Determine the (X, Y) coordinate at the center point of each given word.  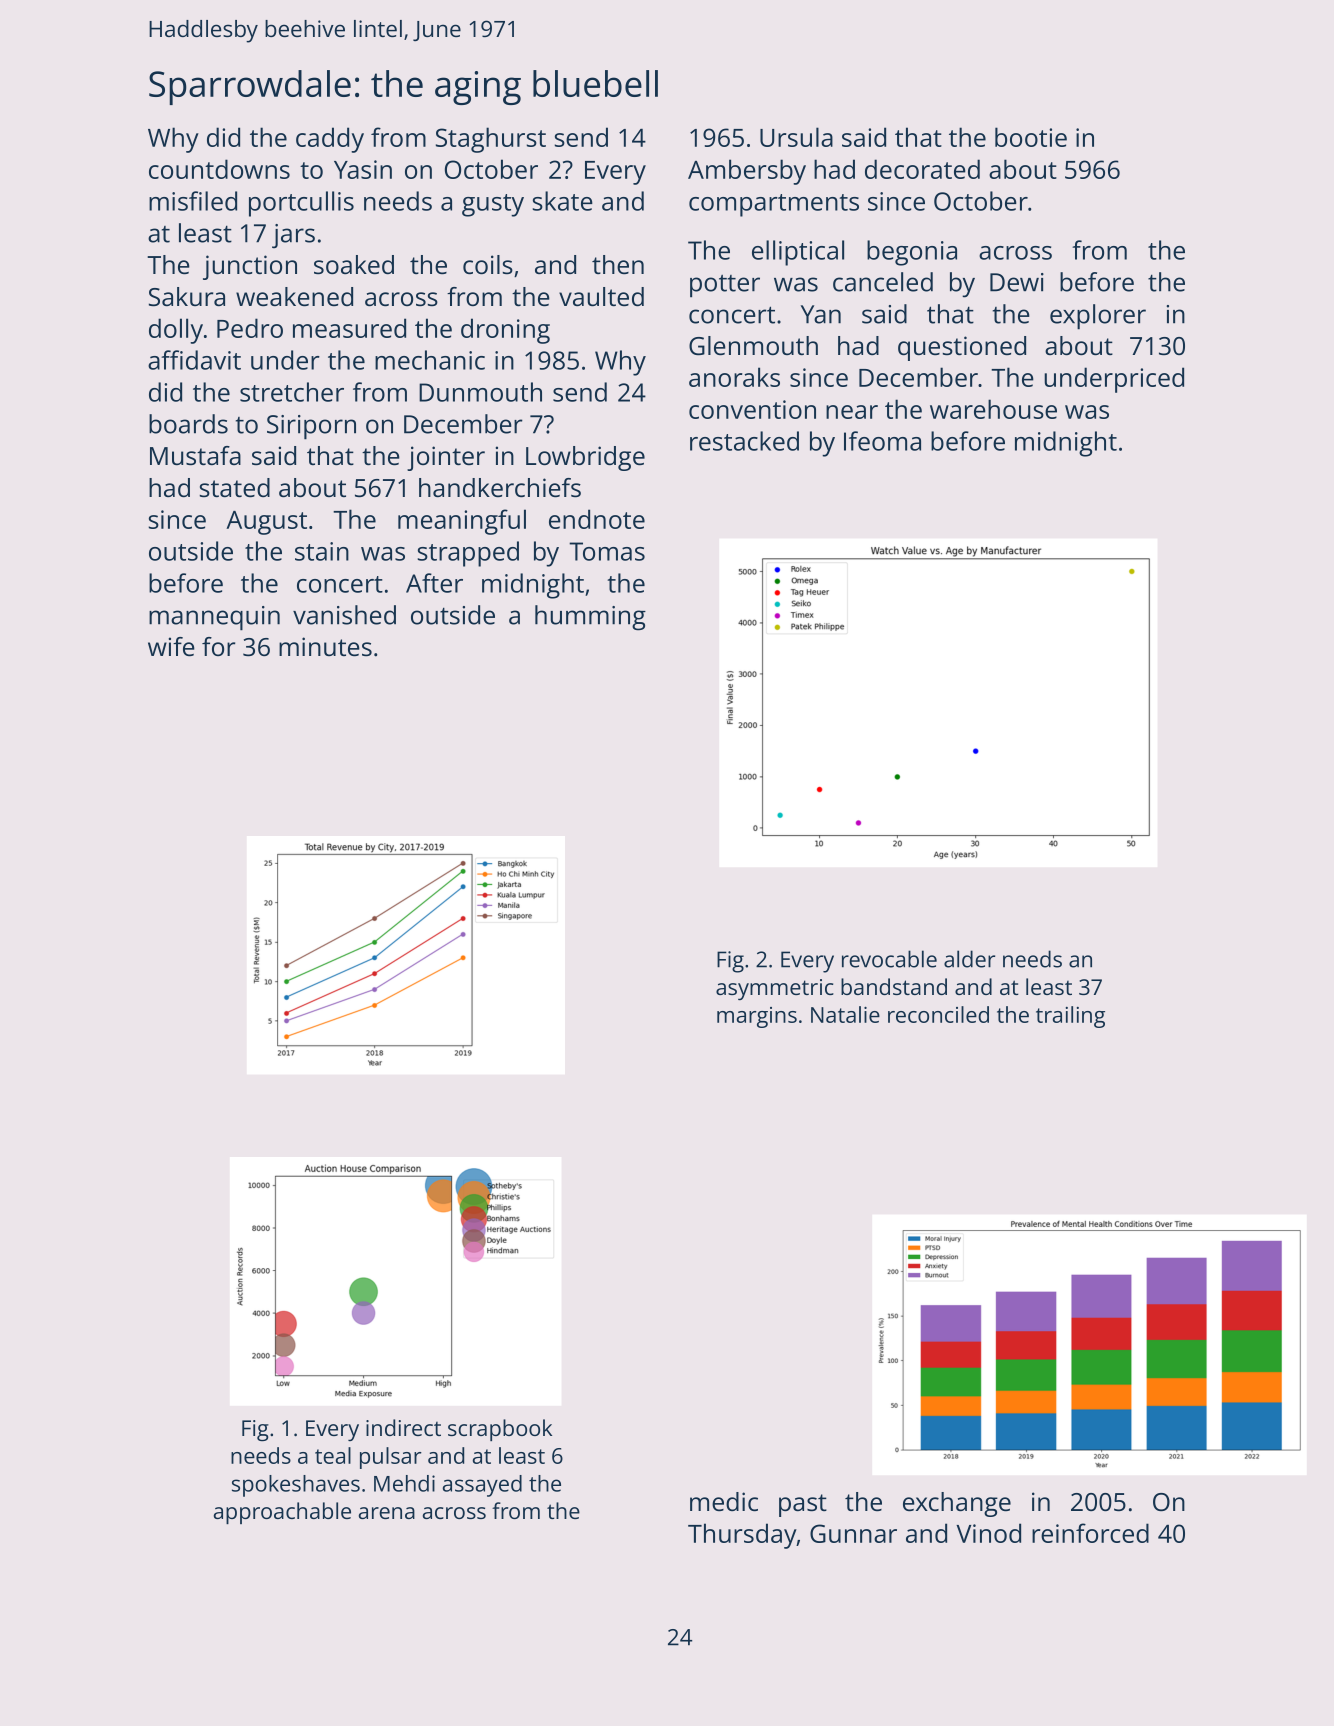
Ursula (796, 137)
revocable (889, 959)
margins (757, 1017)
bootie (1031, 137)
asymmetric (775, 989)
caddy (330, 140)
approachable (282, 1513)
